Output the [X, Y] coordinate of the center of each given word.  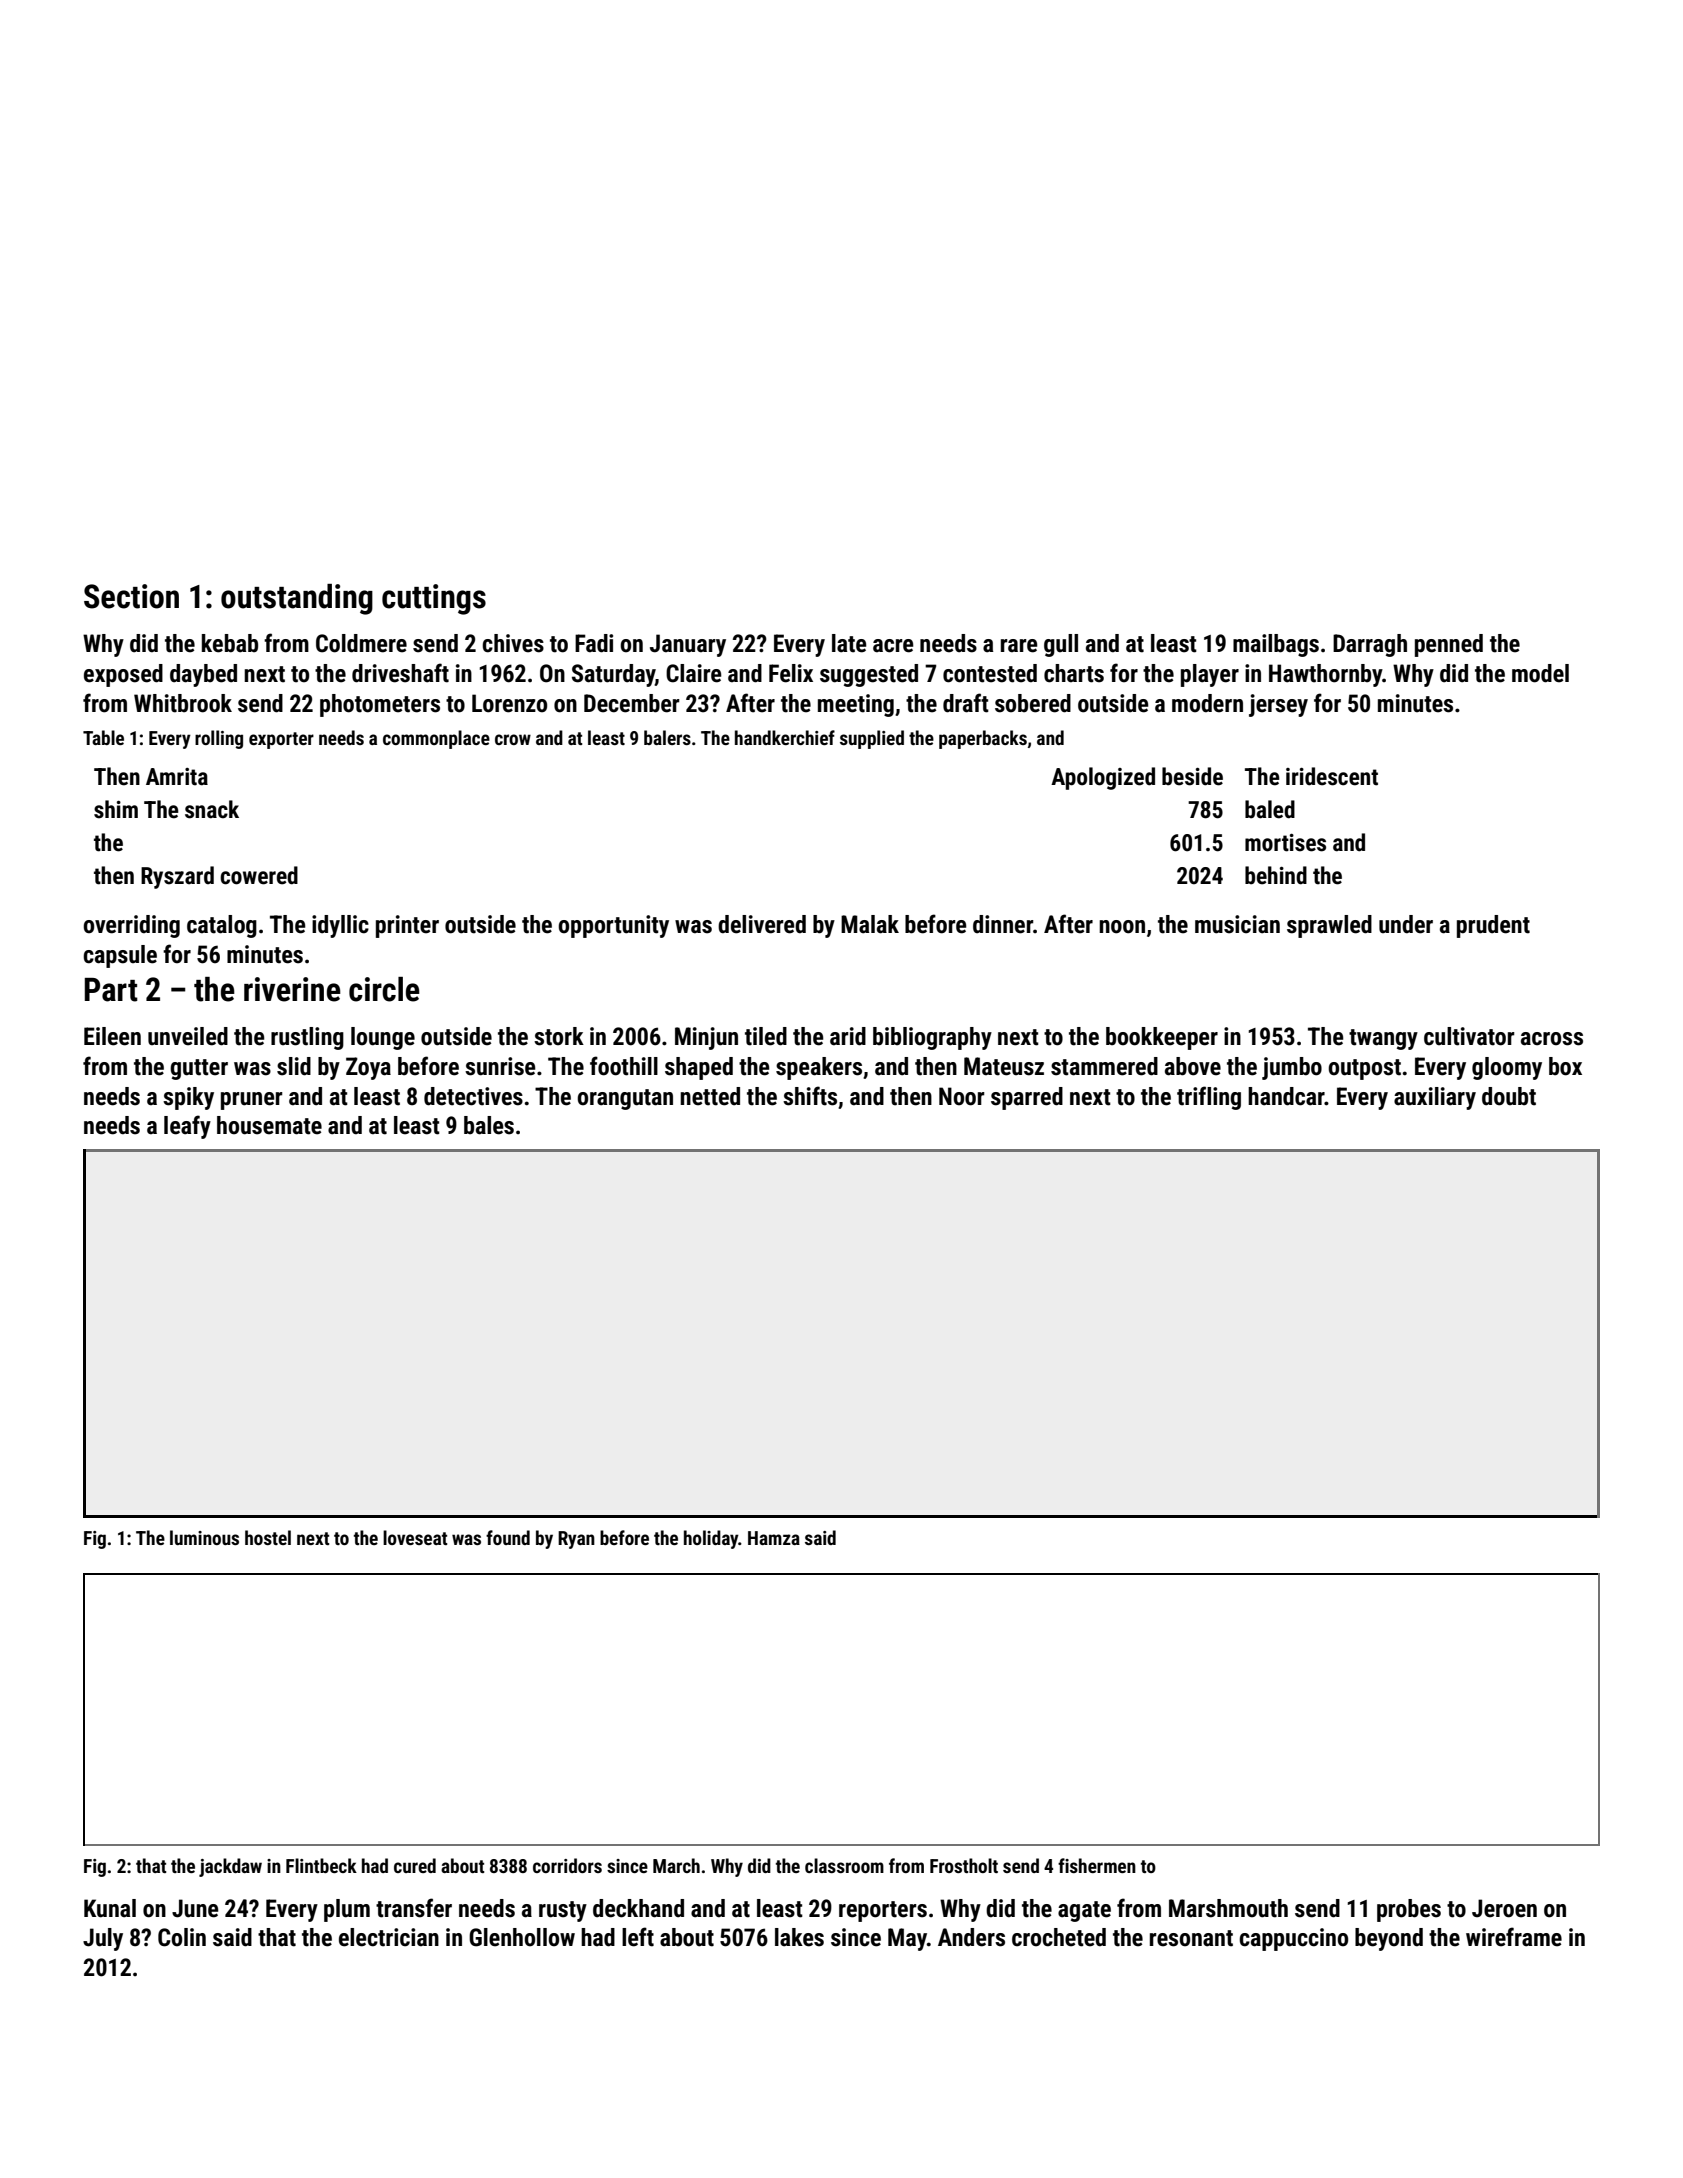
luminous [204, 1537]
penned [1449, 645]
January [688, 645]
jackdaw [230, 1867]
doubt [1509, 1096]
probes [1409, 1910]
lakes [799, 1937]
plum [347, 1910]
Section [131, 596]
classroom [844, 1865]
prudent [1493, 926]
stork [559, 1036]
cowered [259, 875]
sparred [1027, 1098]
